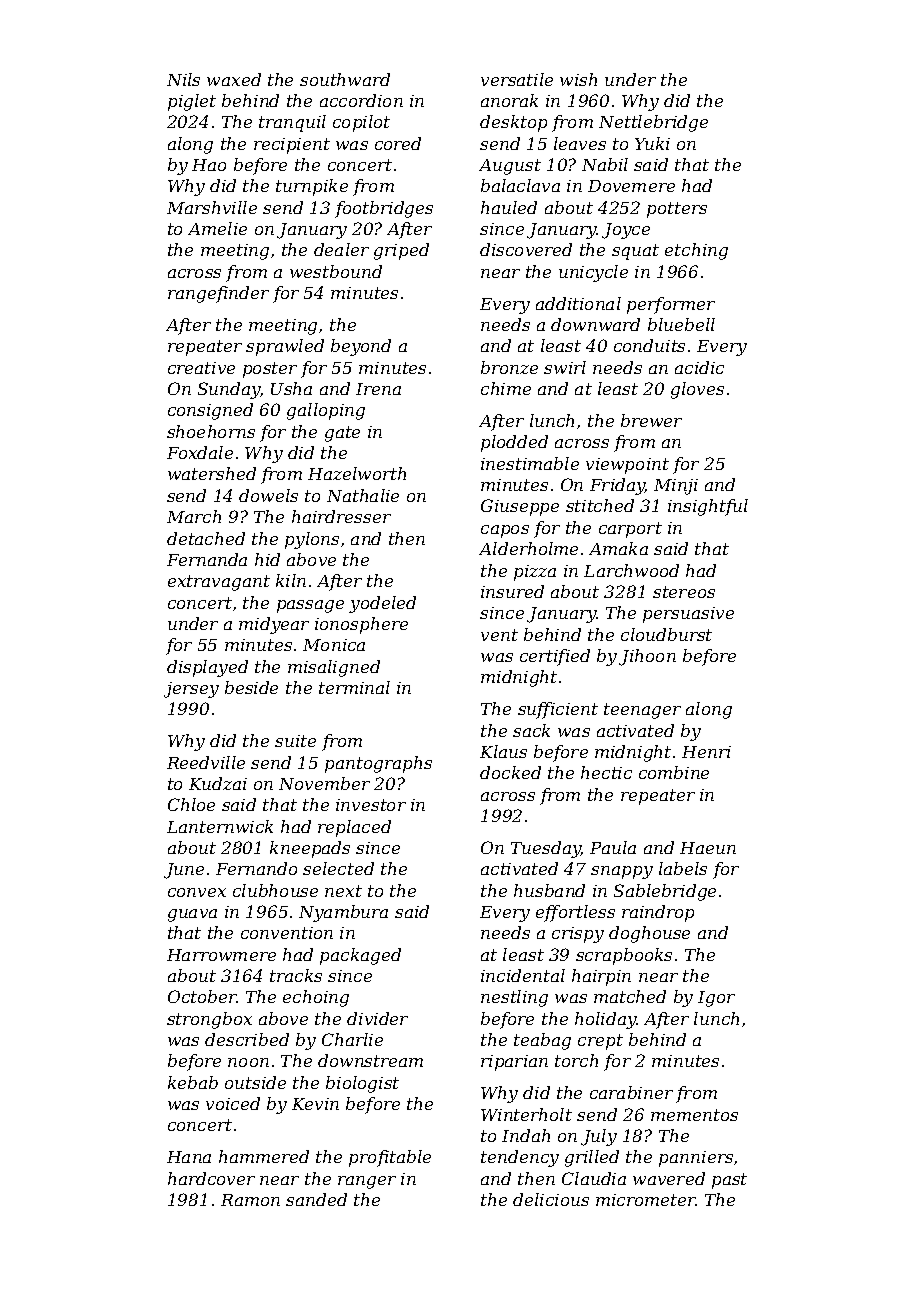  I want to click on unicycle, so click(593, 273).
